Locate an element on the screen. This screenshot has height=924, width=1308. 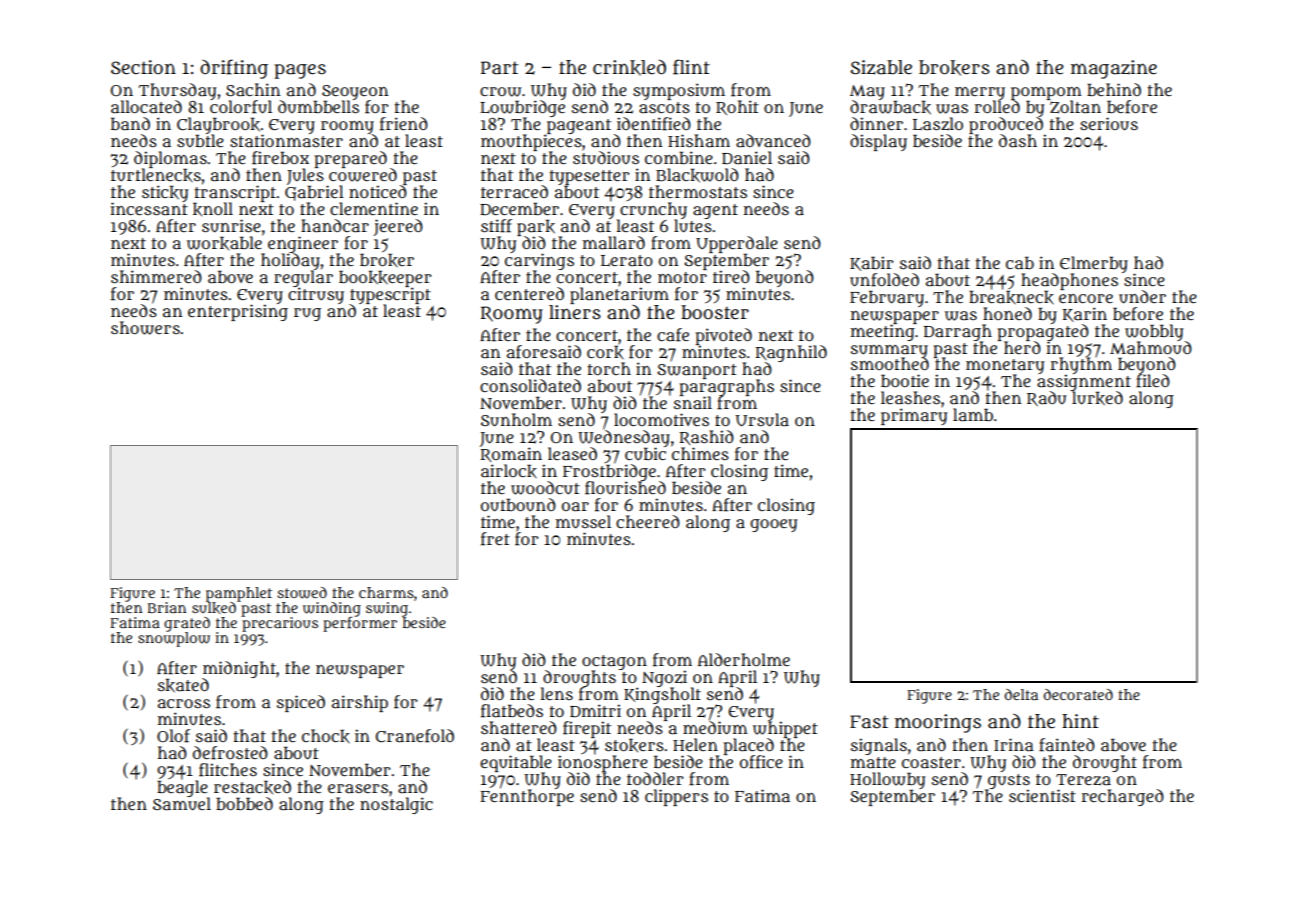
chock is located at coordinates (326, 736).
